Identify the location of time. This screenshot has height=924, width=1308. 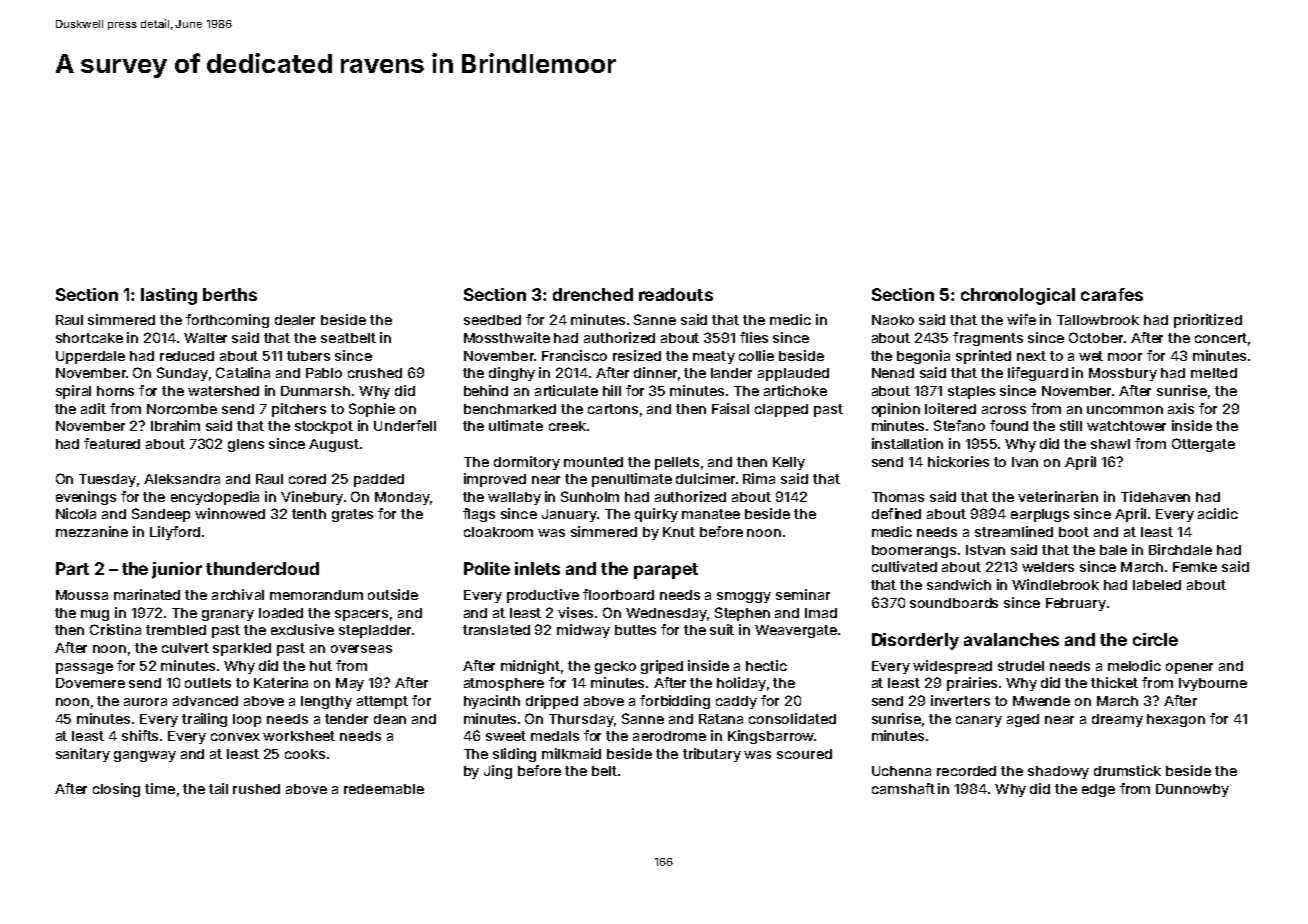
(160, 788).
